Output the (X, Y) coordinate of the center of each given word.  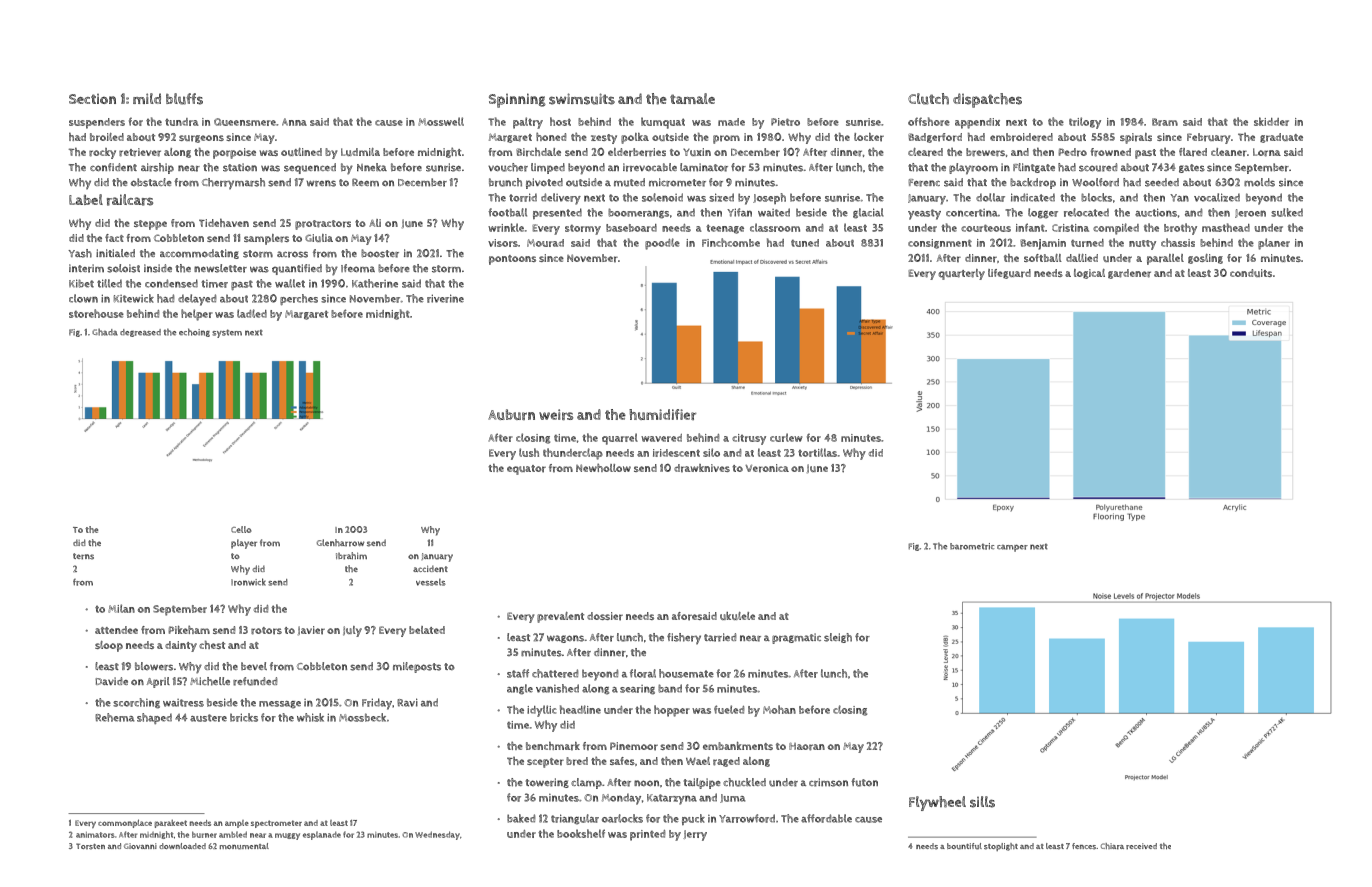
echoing (194, 332)
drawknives (702, 468)
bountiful (964, 846)
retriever (140, 152)
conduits (1251, 273)
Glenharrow (340, 543)
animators (95, 835)
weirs (556, 414)
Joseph (769, 198)
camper (1012, 548)
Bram (1165, 122)
